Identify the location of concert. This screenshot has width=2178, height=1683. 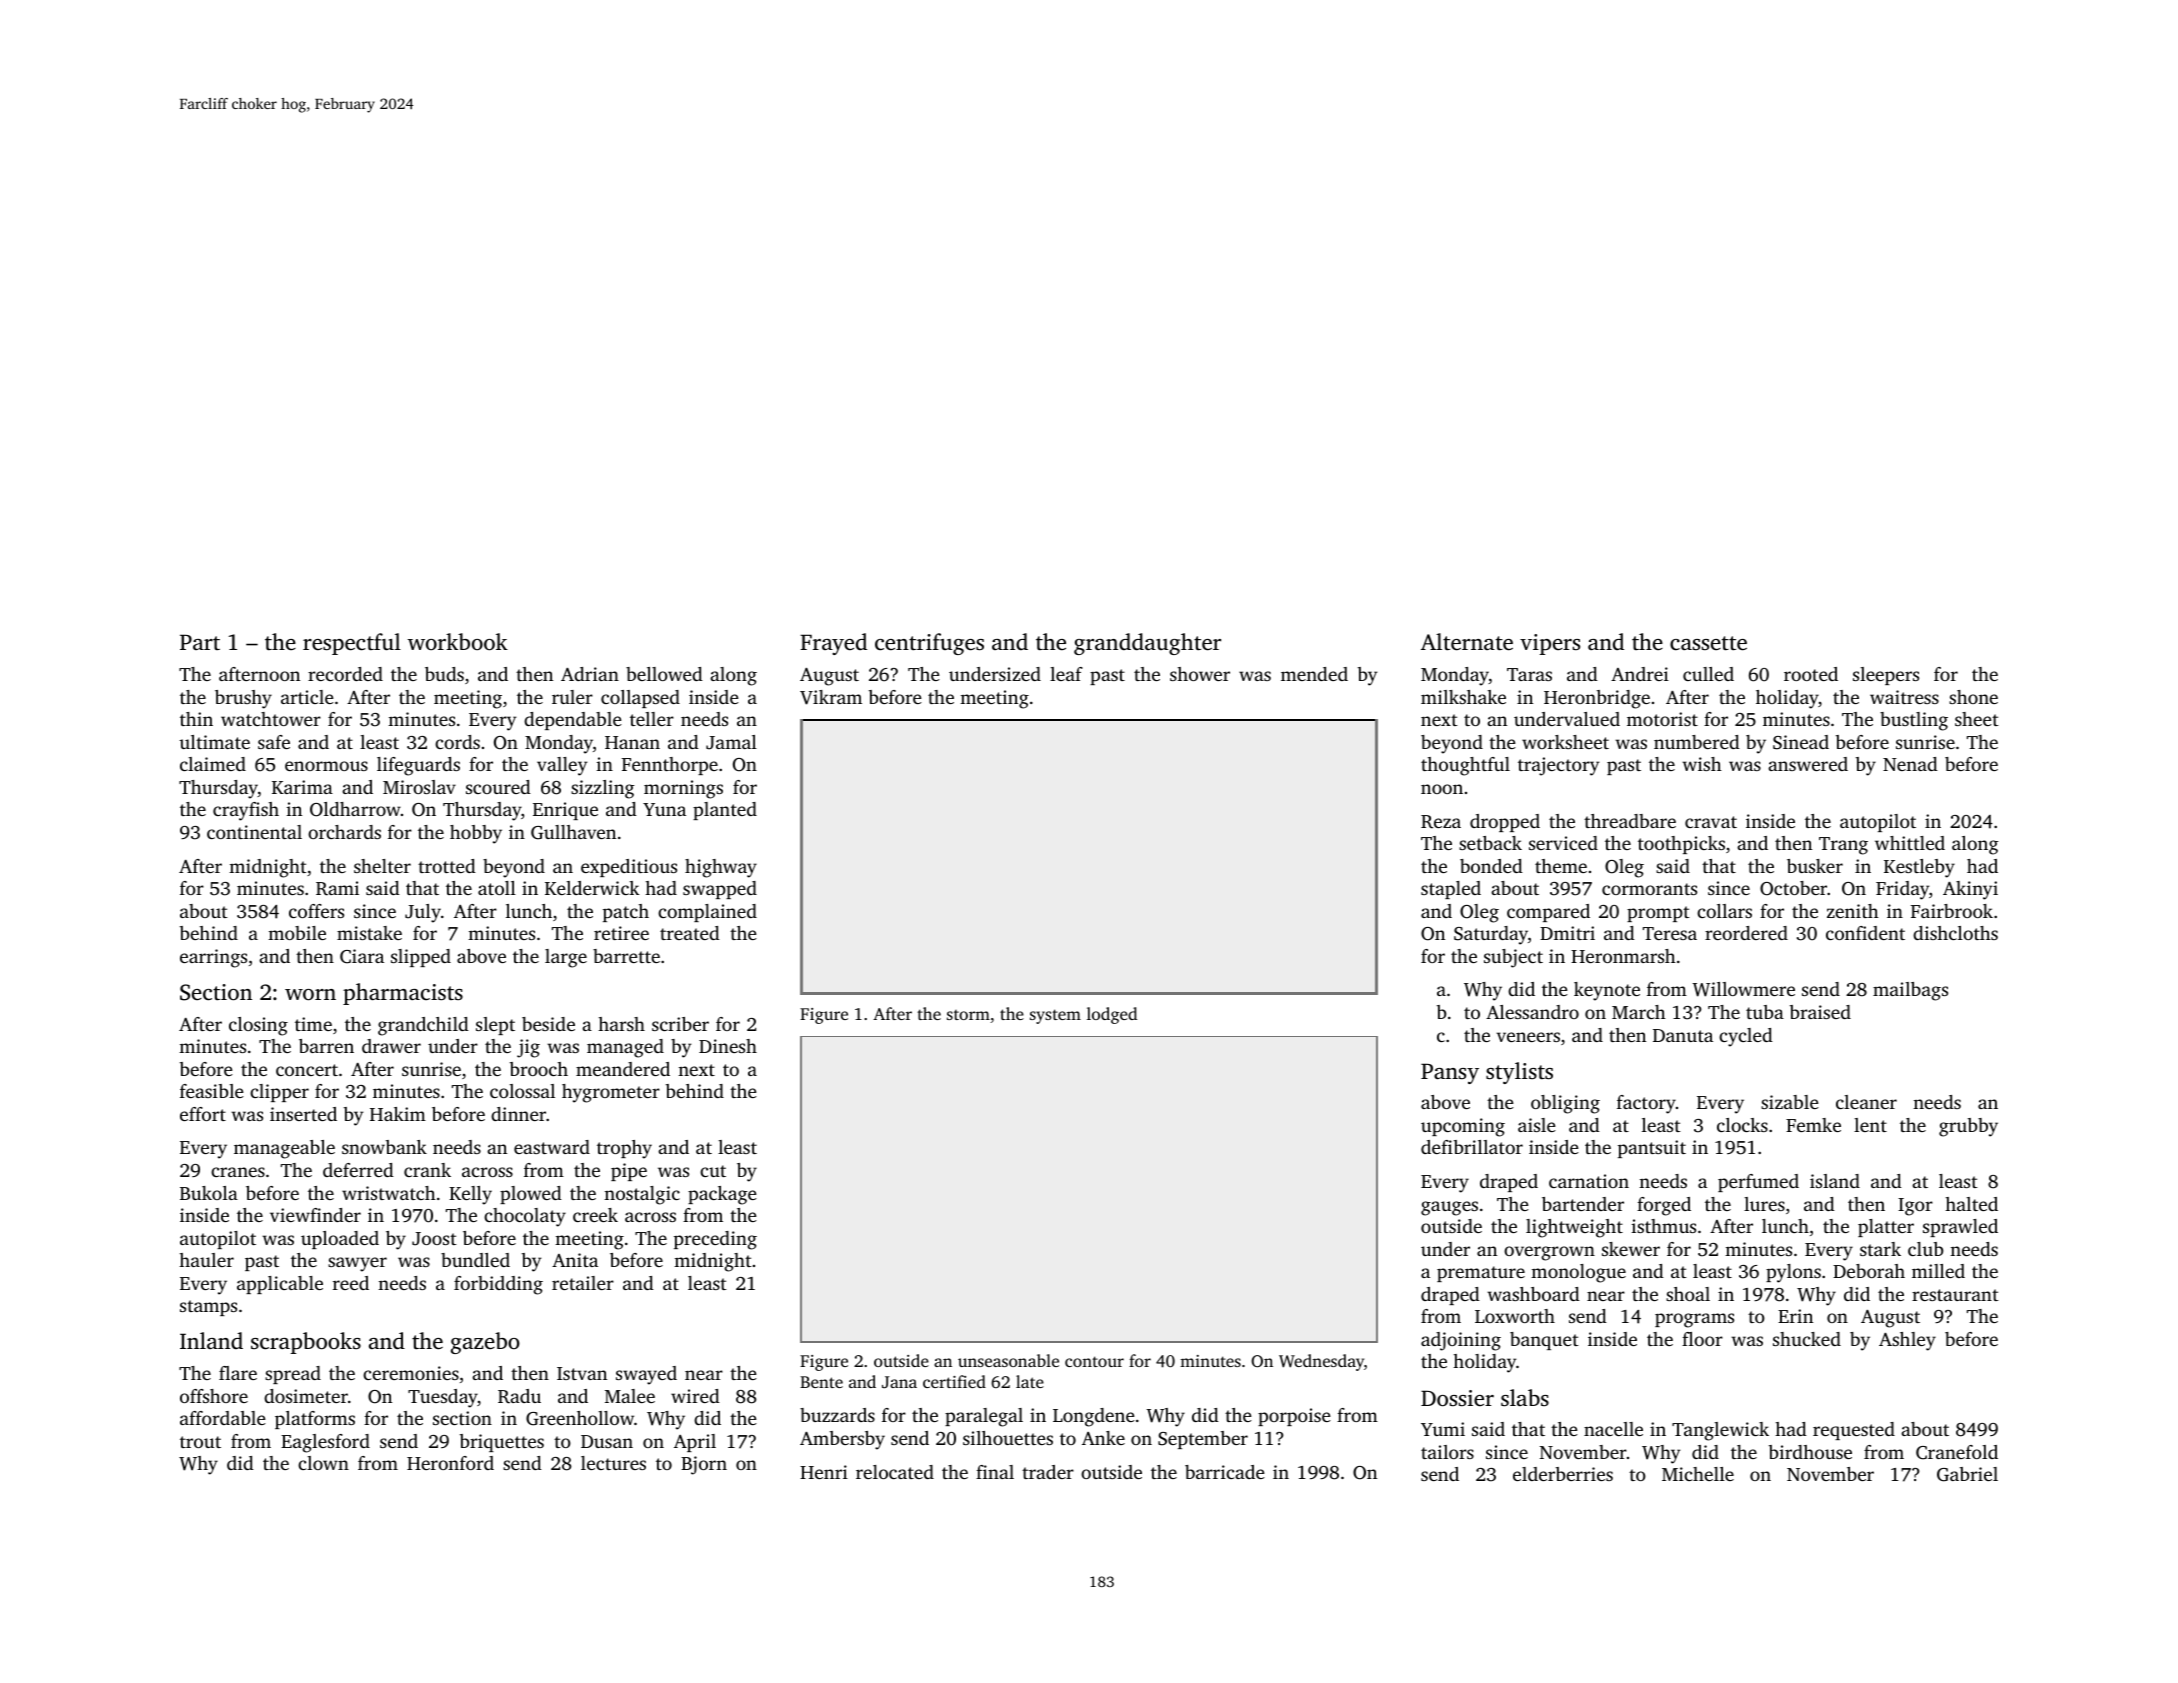
(307, 1070).
